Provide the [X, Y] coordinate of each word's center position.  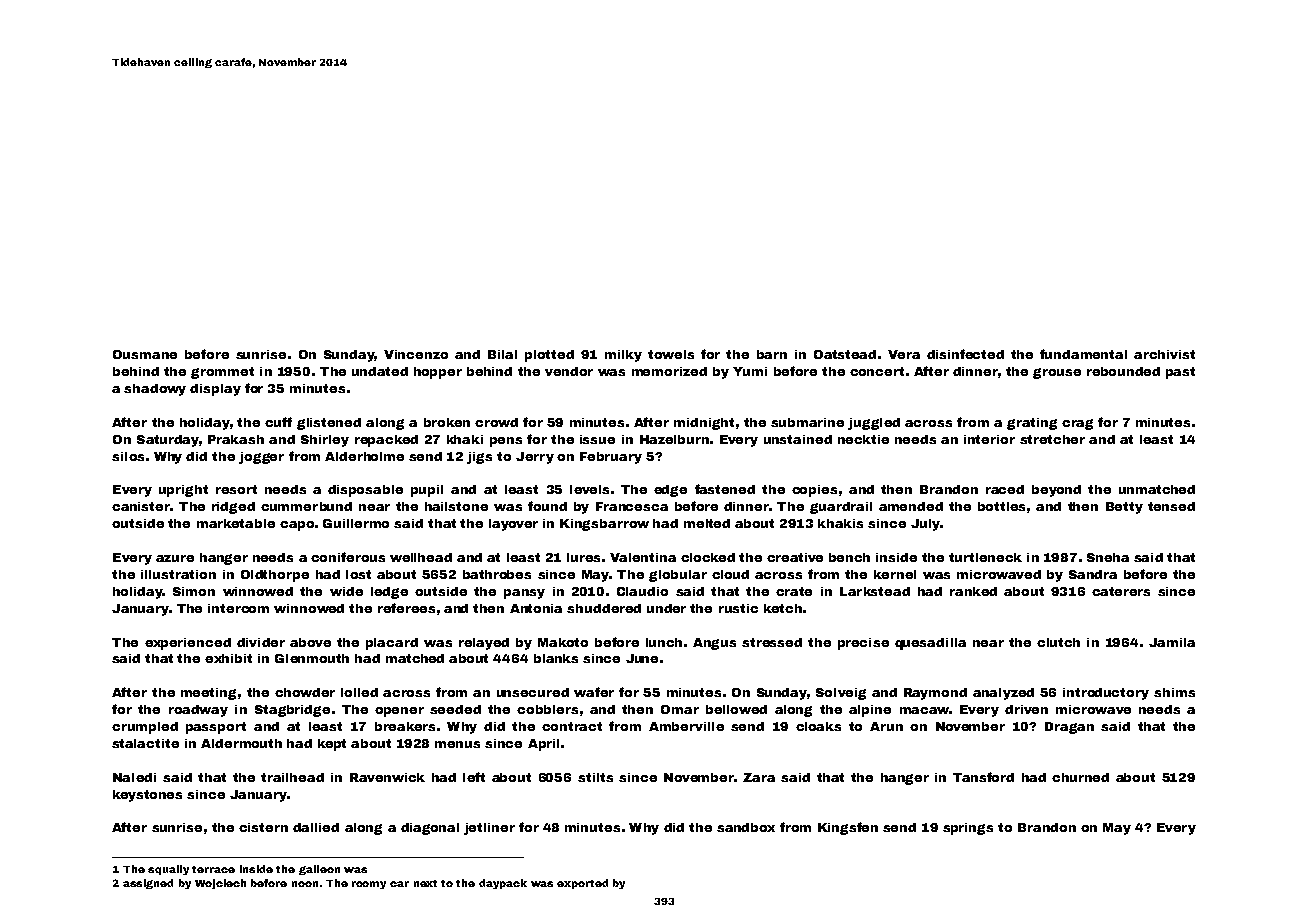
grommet [222, 373]
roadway [198, 711]
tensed [1171, 506]
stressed [772, 642]
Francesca [632, 506]
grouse [1057, 373]
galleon [319, 870]
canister [141, 506]
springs [968, 829]
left [474, 777]
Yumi [750, 371]
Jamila [1172, 642]
